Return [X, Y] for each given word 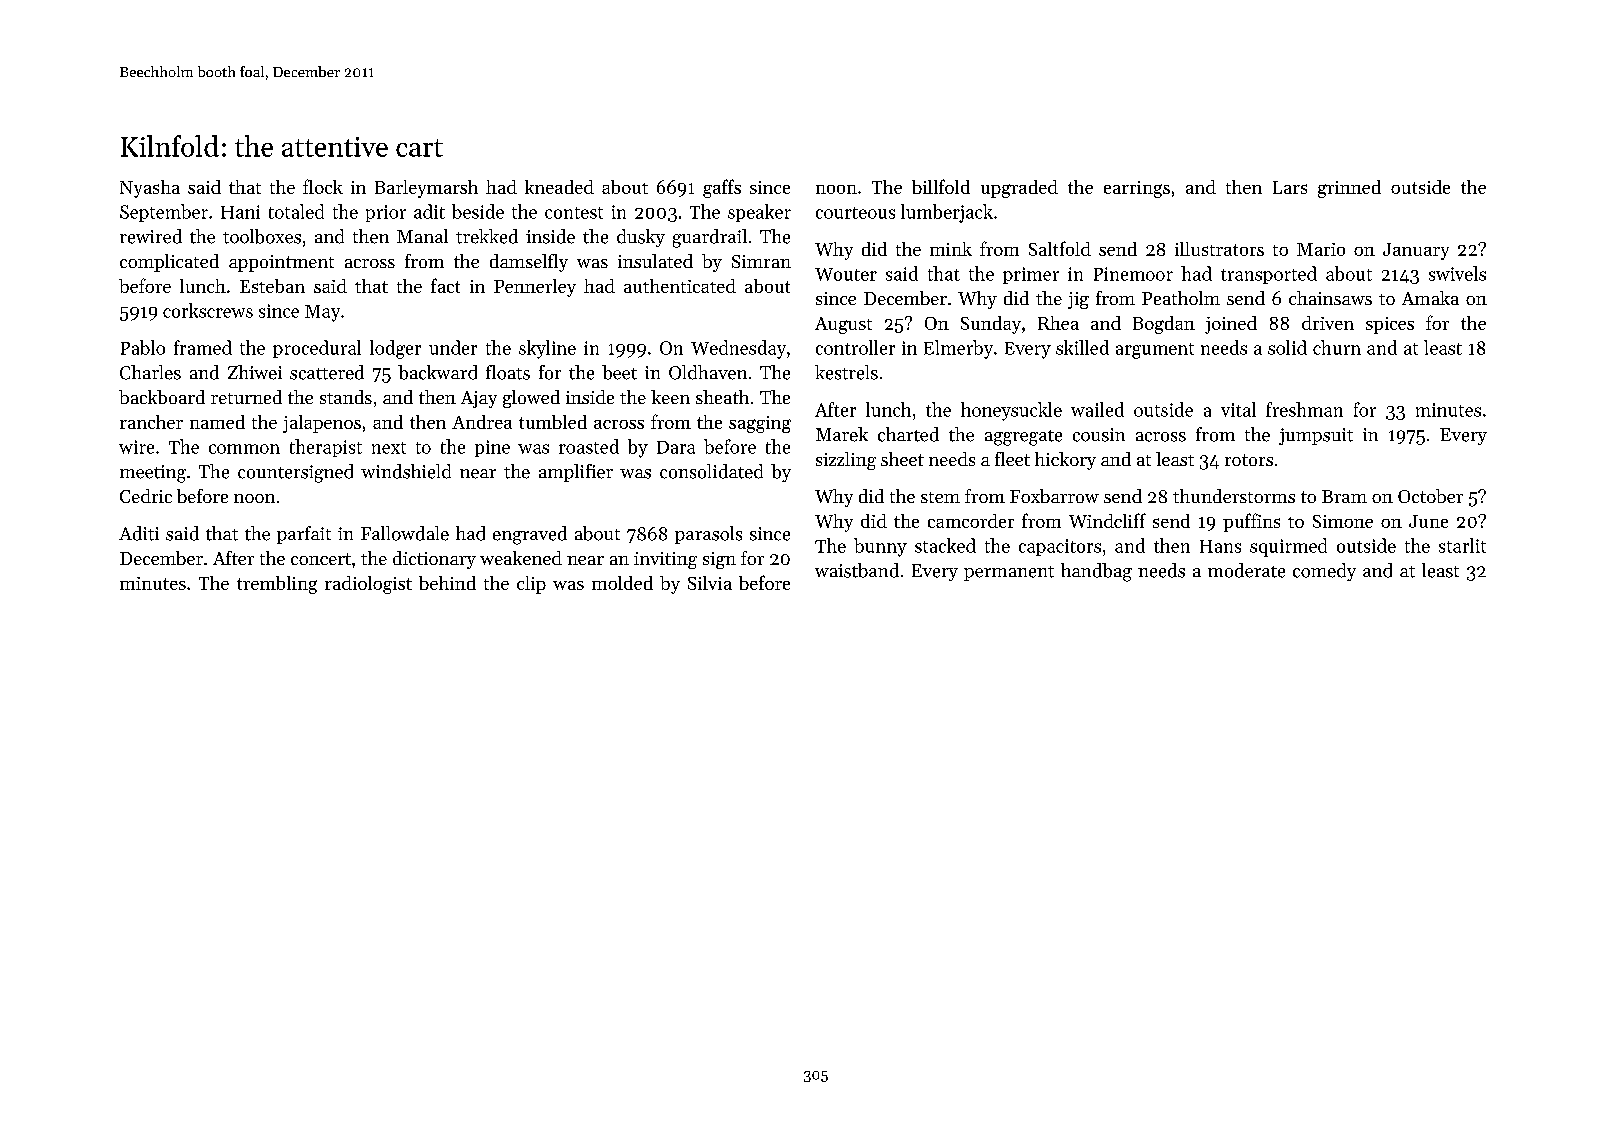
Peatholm [1181, 298]
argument [1155, 351]
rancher [151, 422]
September [164, 213]
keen [670, 397]
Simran [761, 261]
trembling [277, 585]
